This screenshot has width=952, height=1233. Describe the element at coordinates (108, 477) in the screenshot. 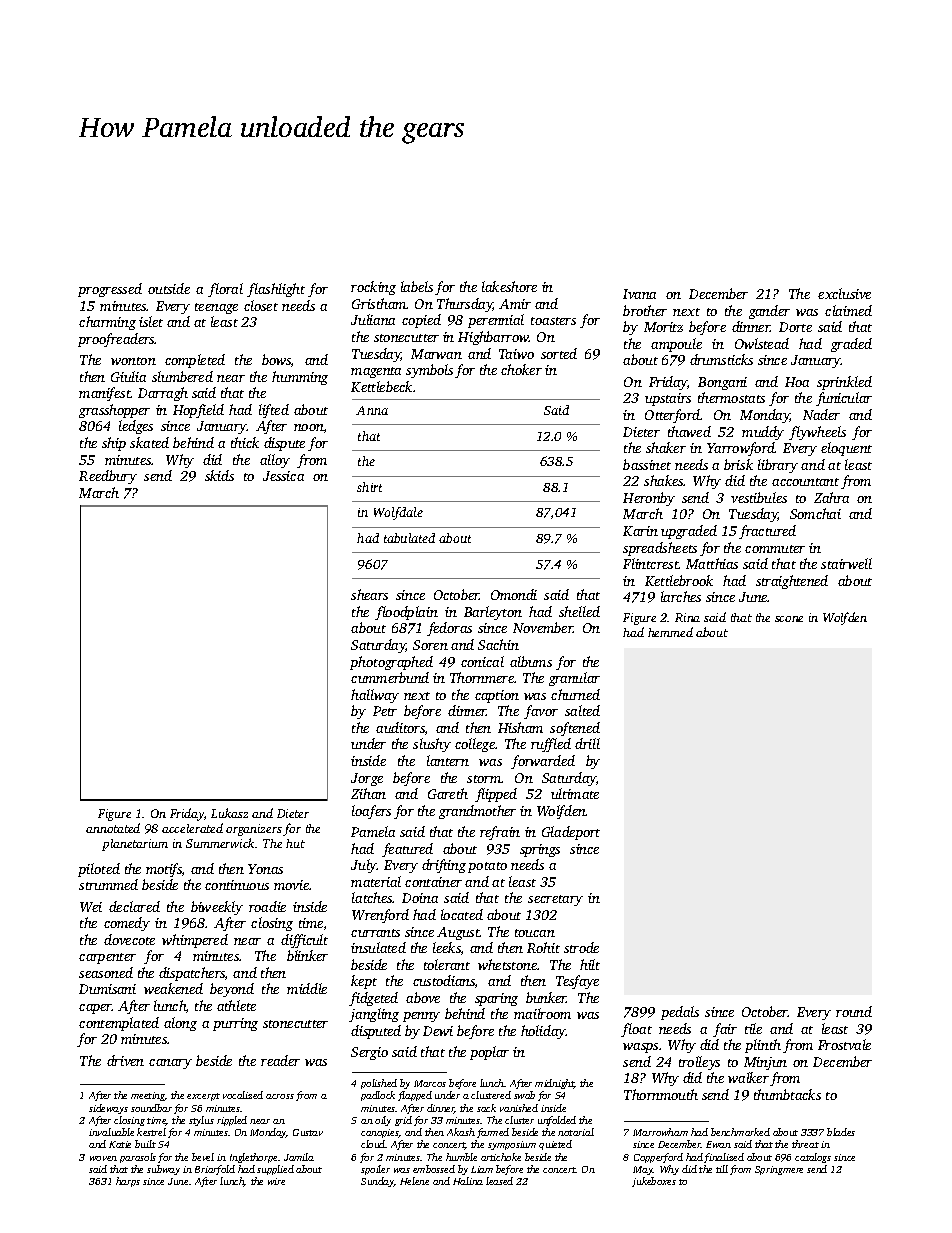

I see `Reedbury` at that location.
